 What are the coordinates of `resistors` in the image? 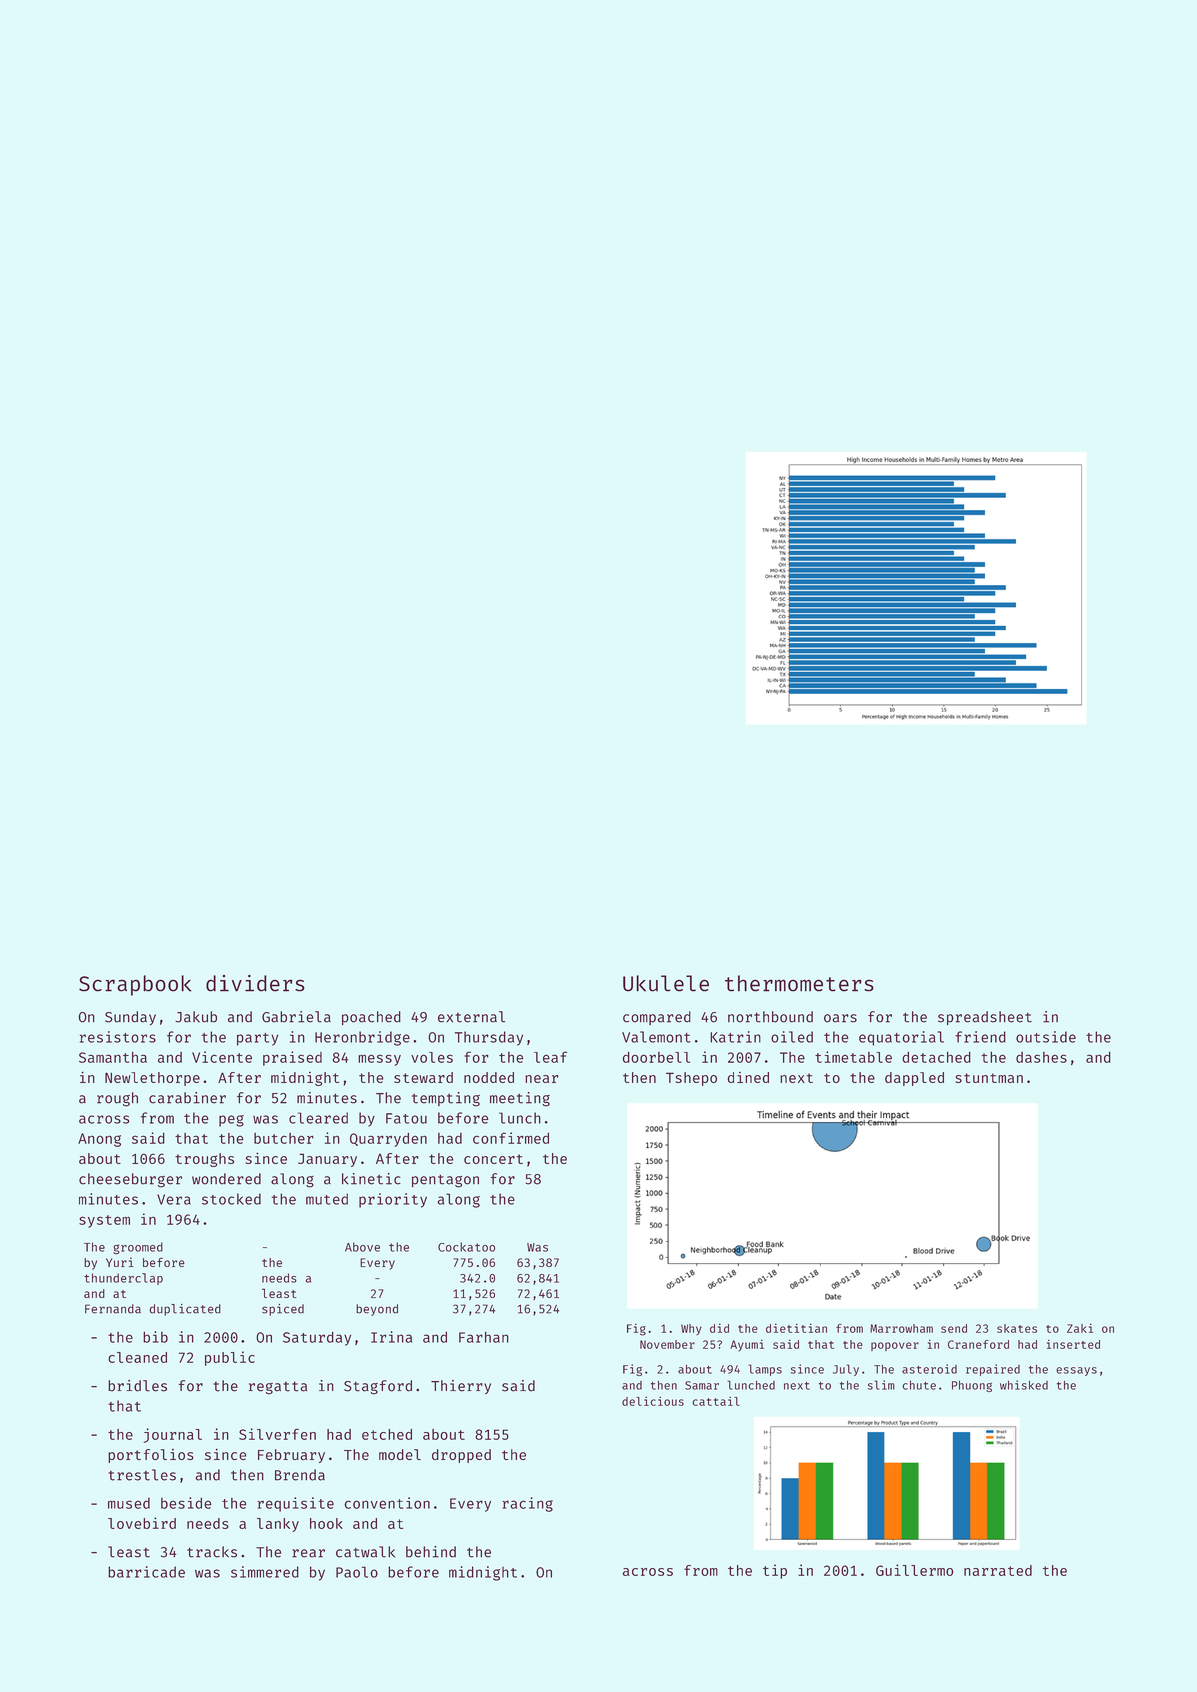 It's located at (118, 1037).
